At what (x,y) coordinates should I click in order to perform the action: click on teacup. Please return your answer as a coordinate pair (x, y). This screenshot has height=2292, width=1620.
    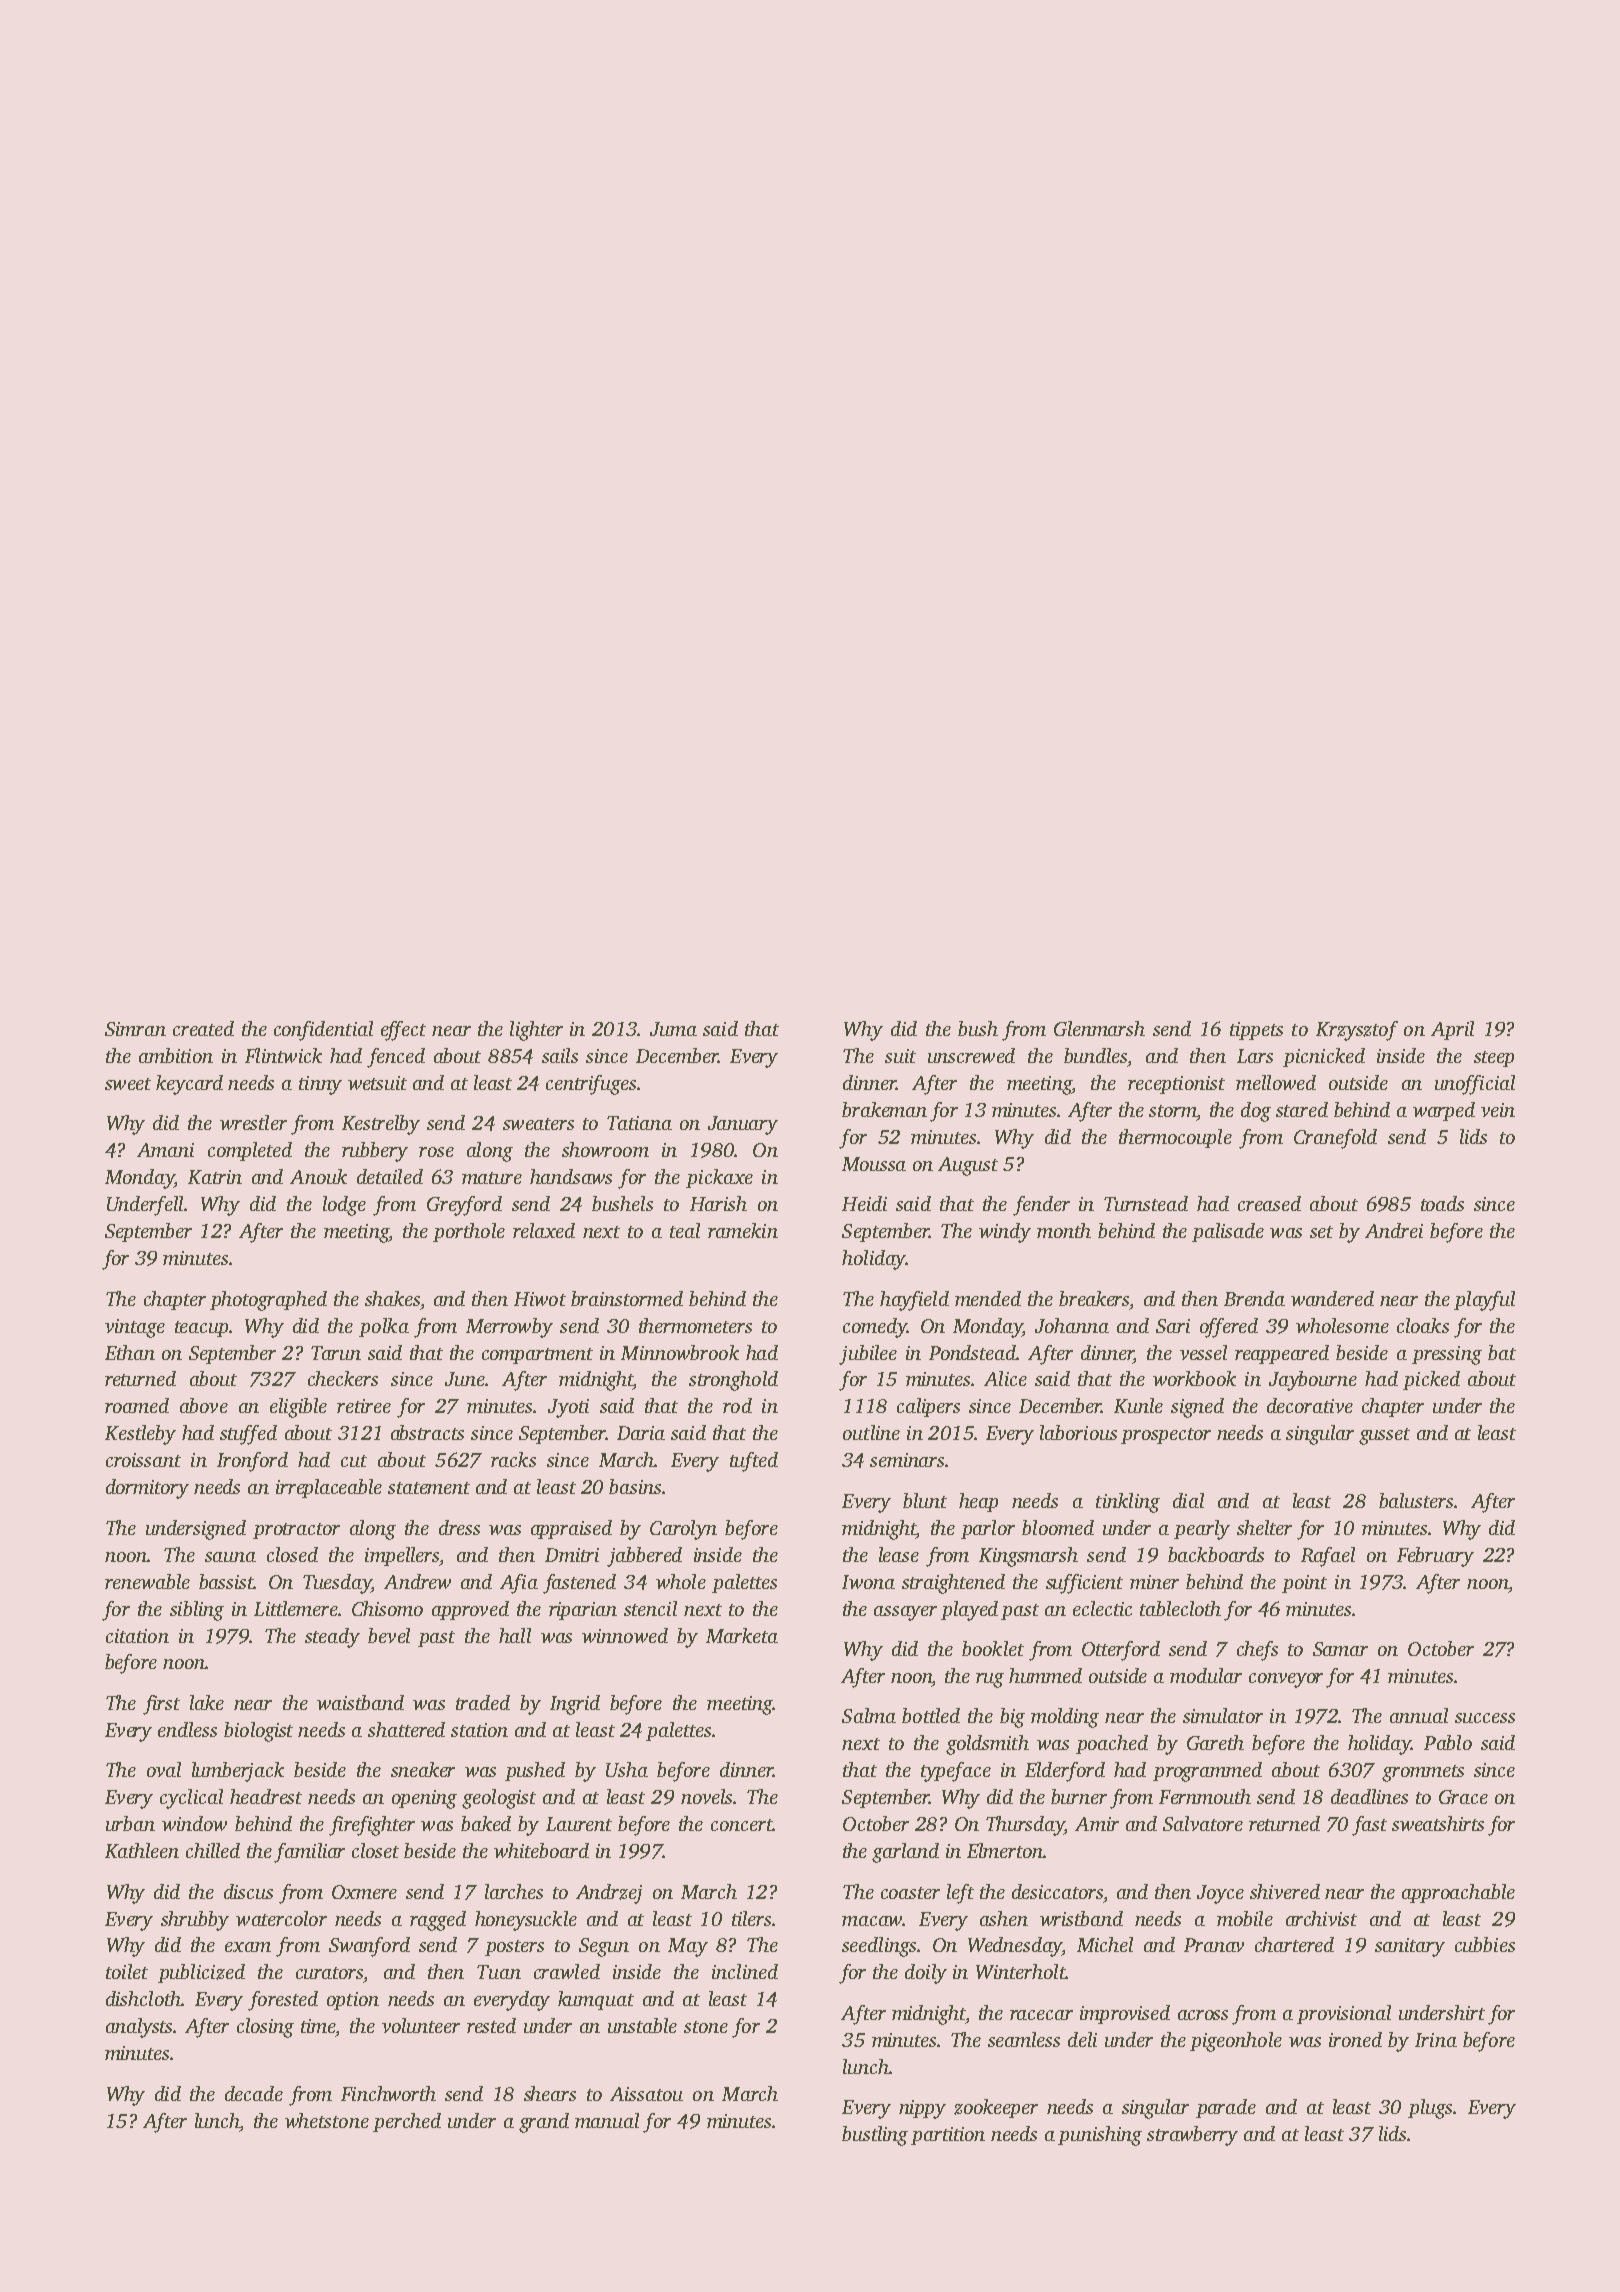
    Looking at the image, I should click on (201, 1329).
